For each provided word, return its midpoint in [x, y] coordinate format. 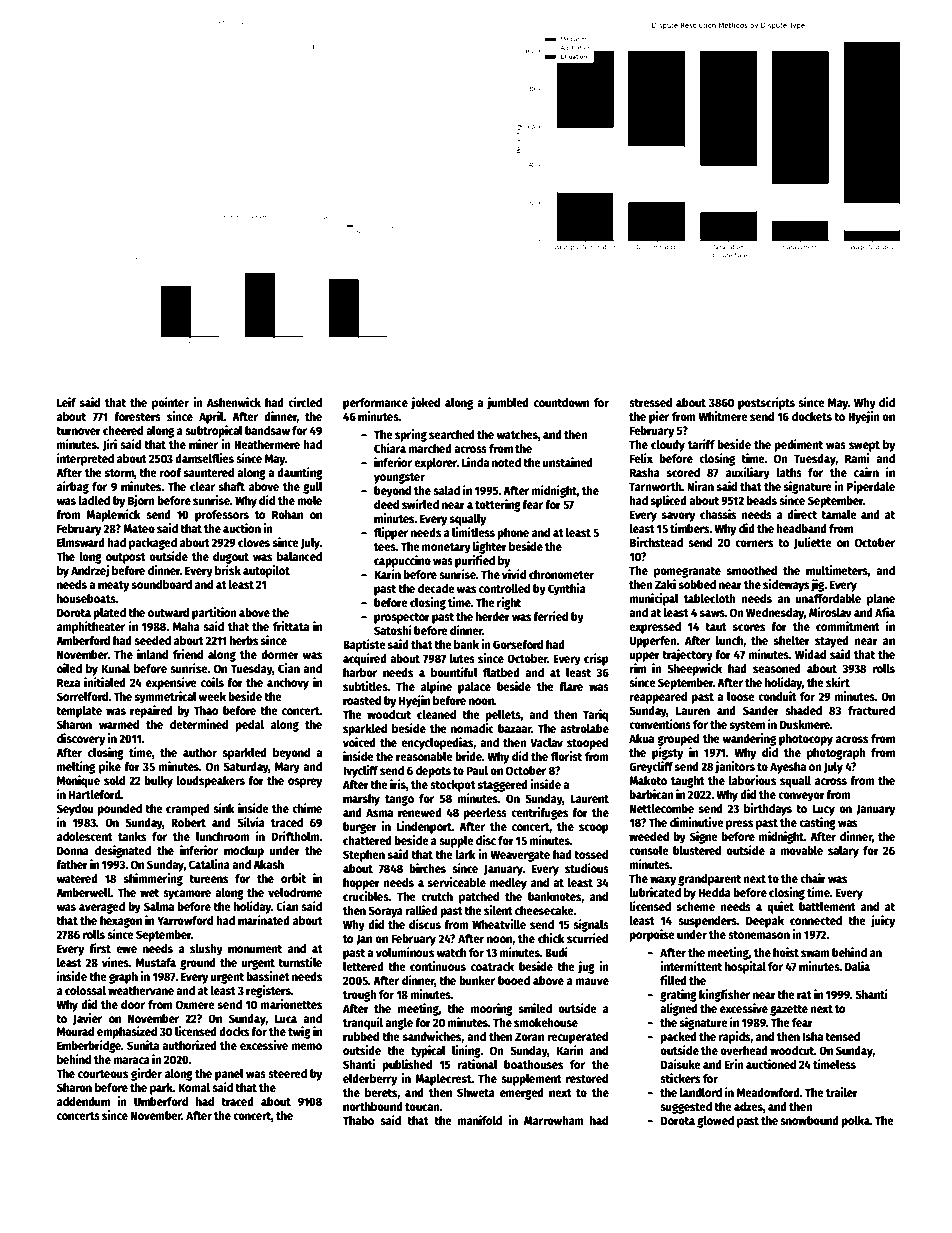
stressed [650, 402]
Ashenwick [234, 402]
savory [678, 517]
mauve [592, 981]
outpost [126, 558]
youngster [399, 478]
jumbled [508, 403]
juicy [883, 921]
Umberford [161, 1101]
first [100, 948]
